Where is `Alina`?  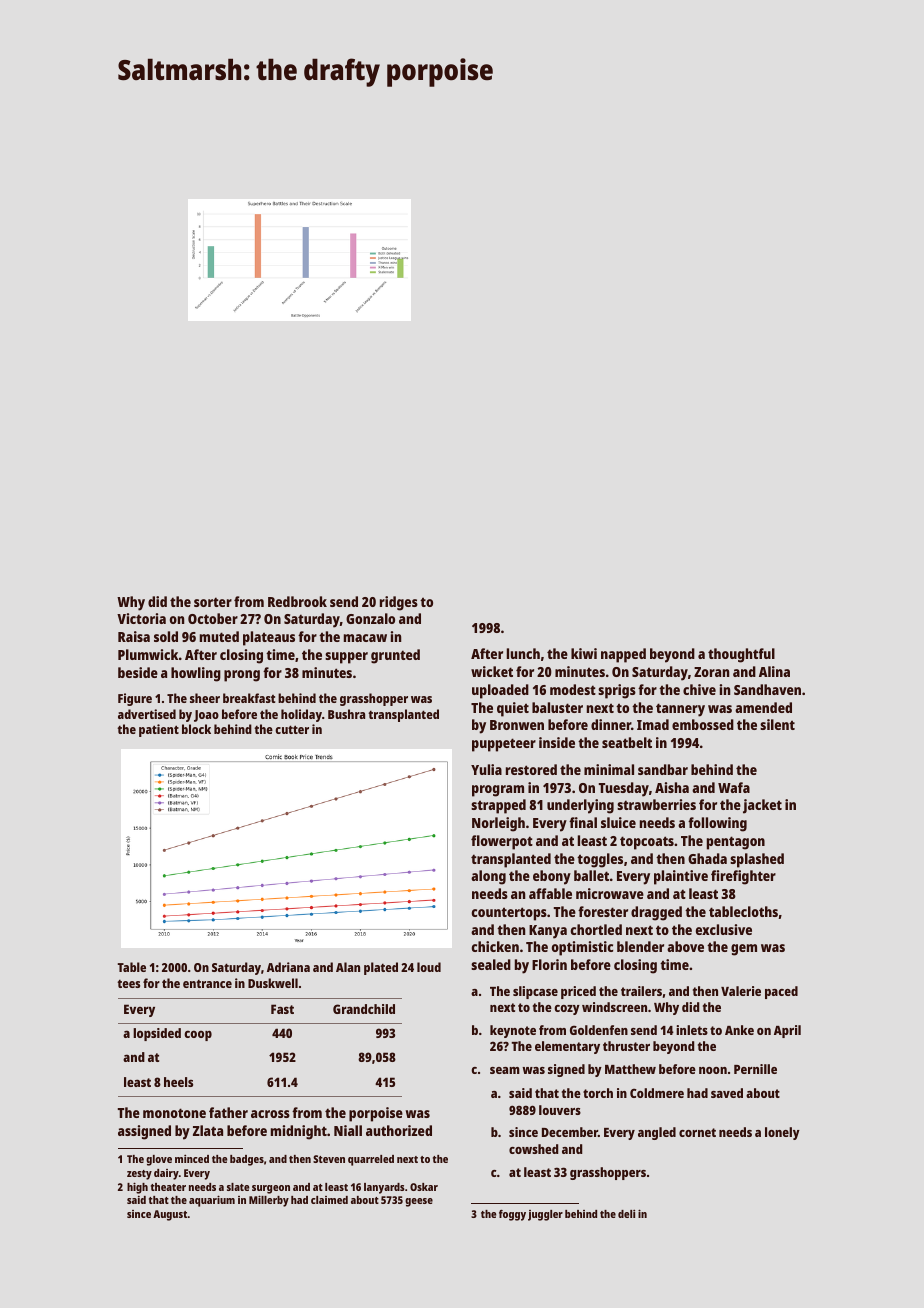 Alina is located at coordinates (774, 671).
